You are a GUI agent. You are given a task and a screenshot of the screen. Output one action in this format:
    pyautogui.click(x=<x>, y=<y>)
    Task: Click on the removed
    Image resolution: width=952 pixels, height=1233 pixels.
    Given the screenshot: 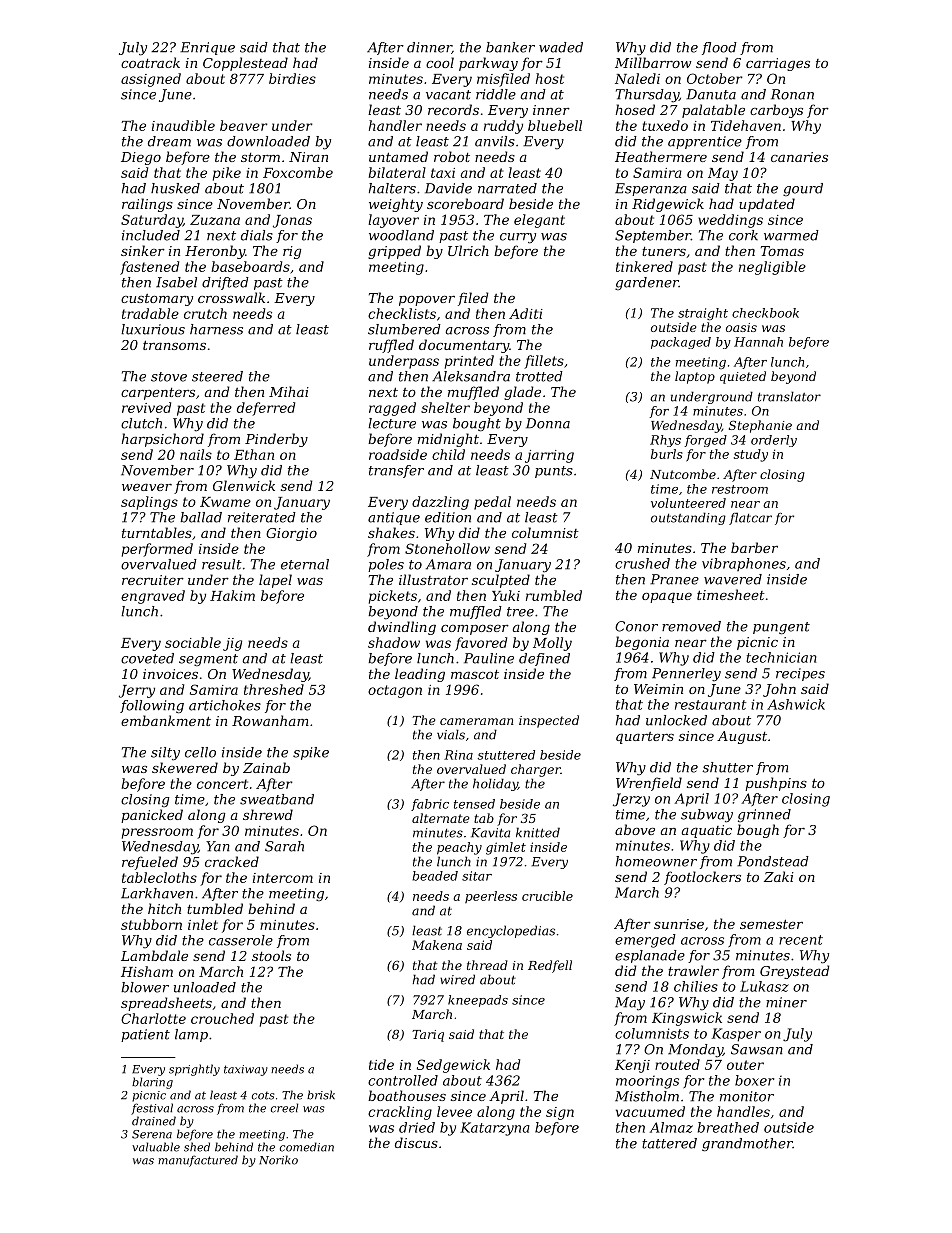 What is the action you would take?
    pyautogui.click(x=691, y=626)
